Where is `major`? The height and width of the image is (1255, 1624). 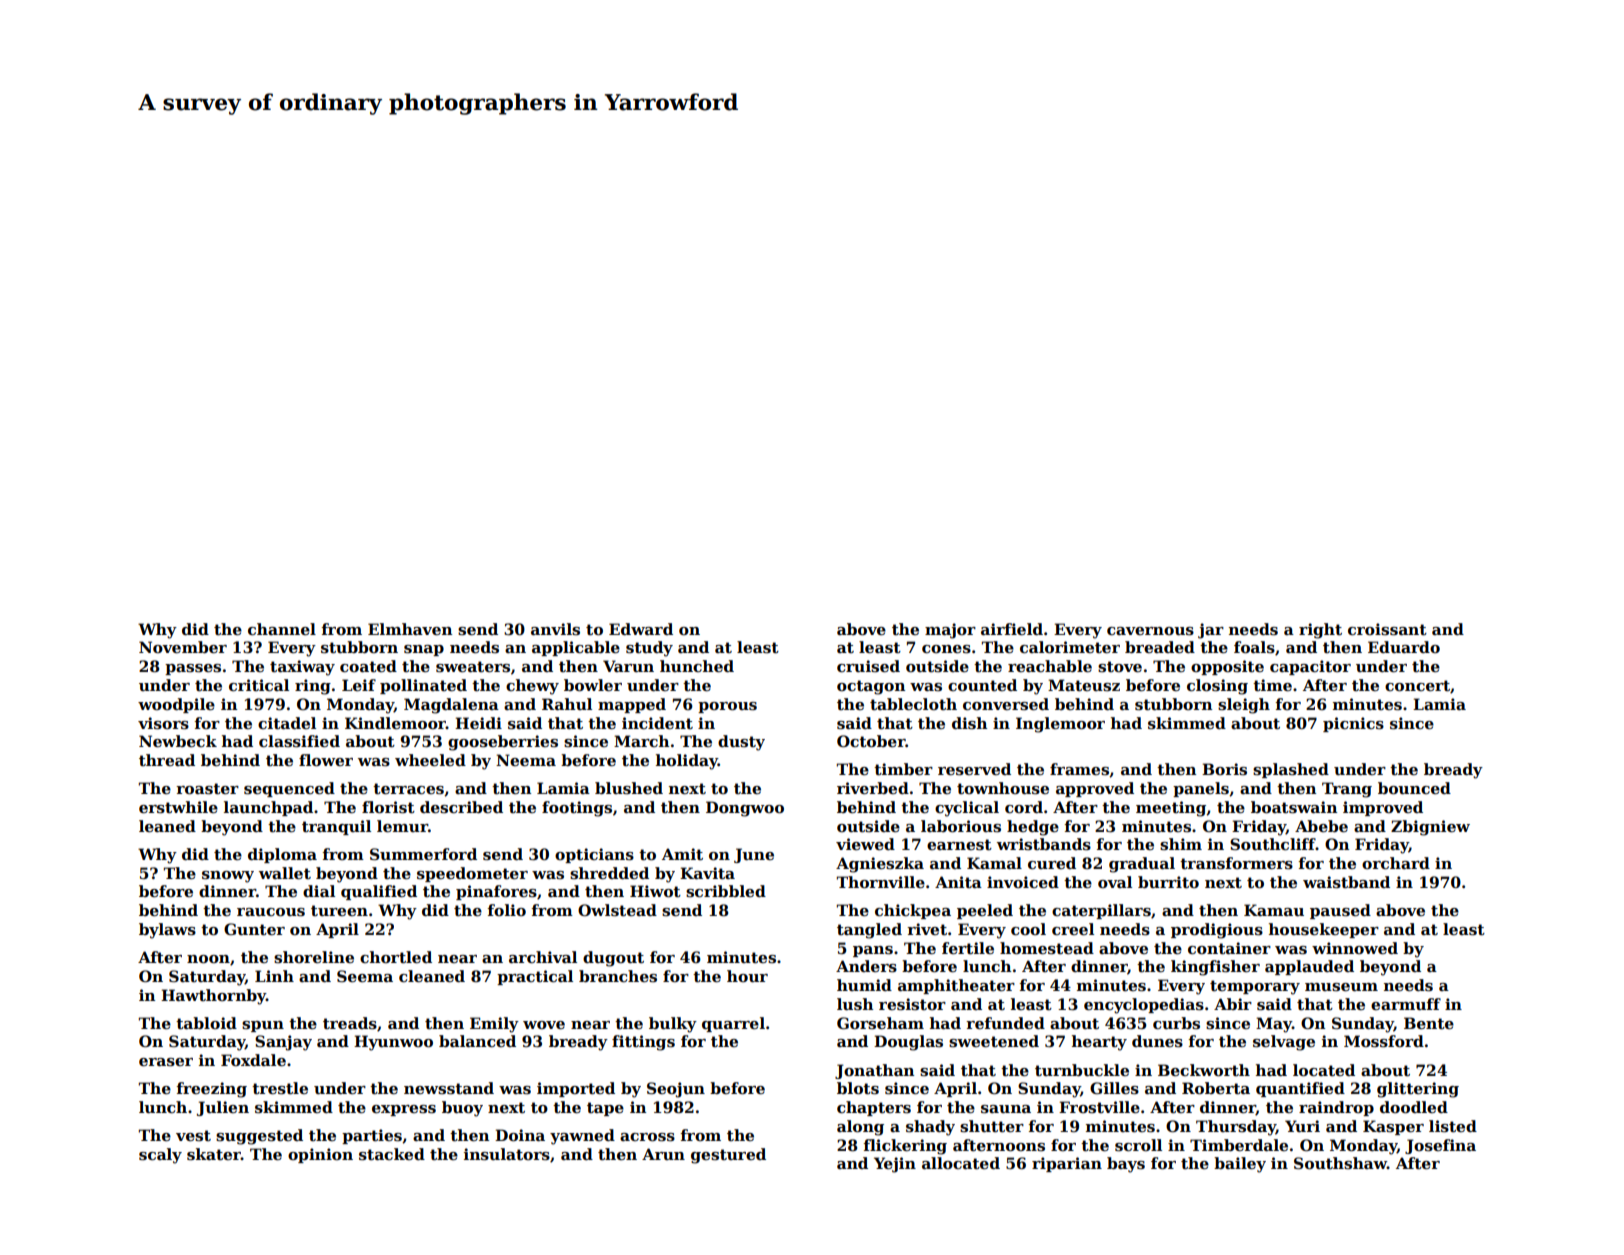 major is located at coordinates (950, 631).
